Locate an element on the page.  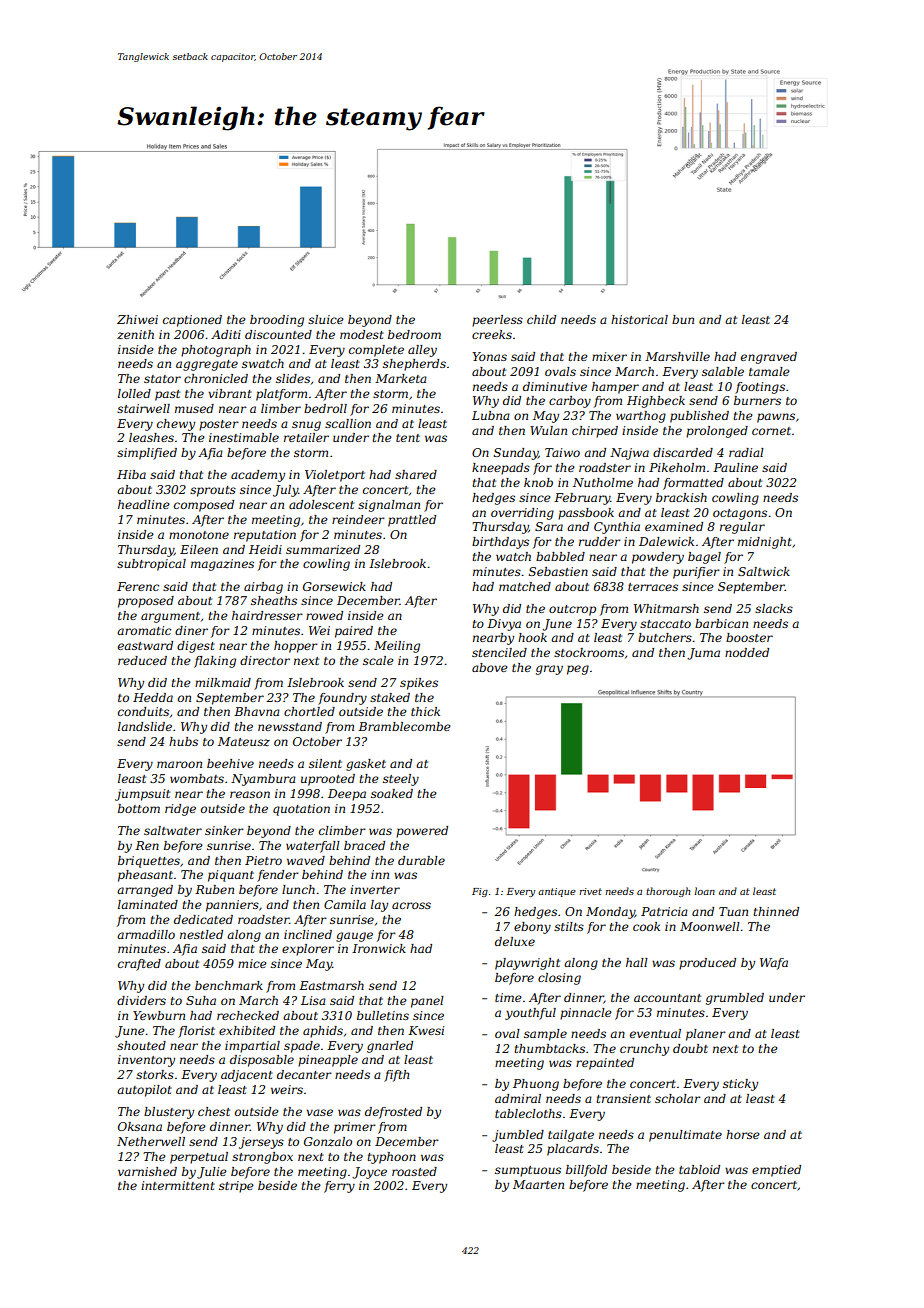
spade is located at coordinates (302, 1047).
